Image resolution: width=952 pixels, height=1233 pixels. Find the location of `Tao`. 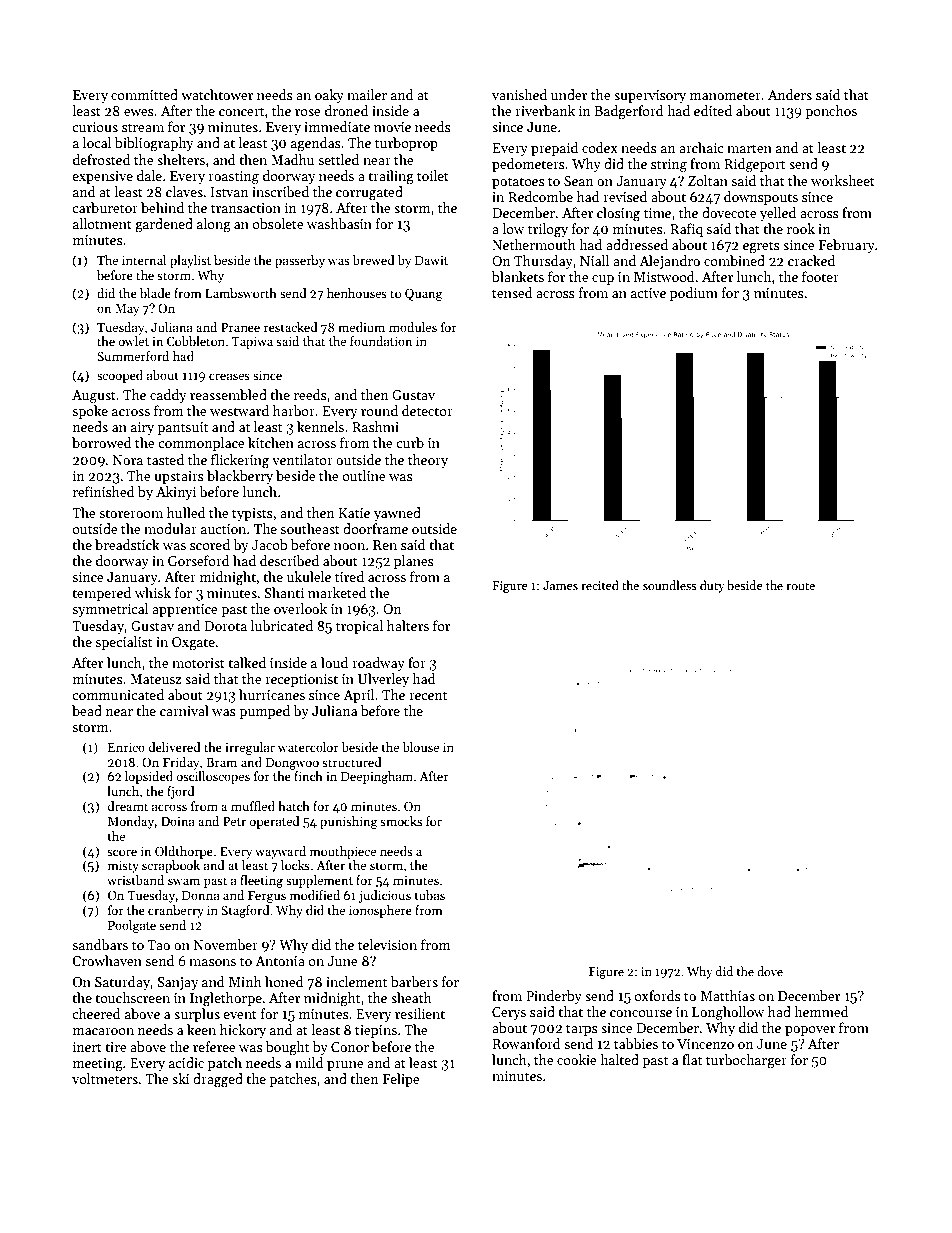

Tao is located at coordinates (158, 945).
